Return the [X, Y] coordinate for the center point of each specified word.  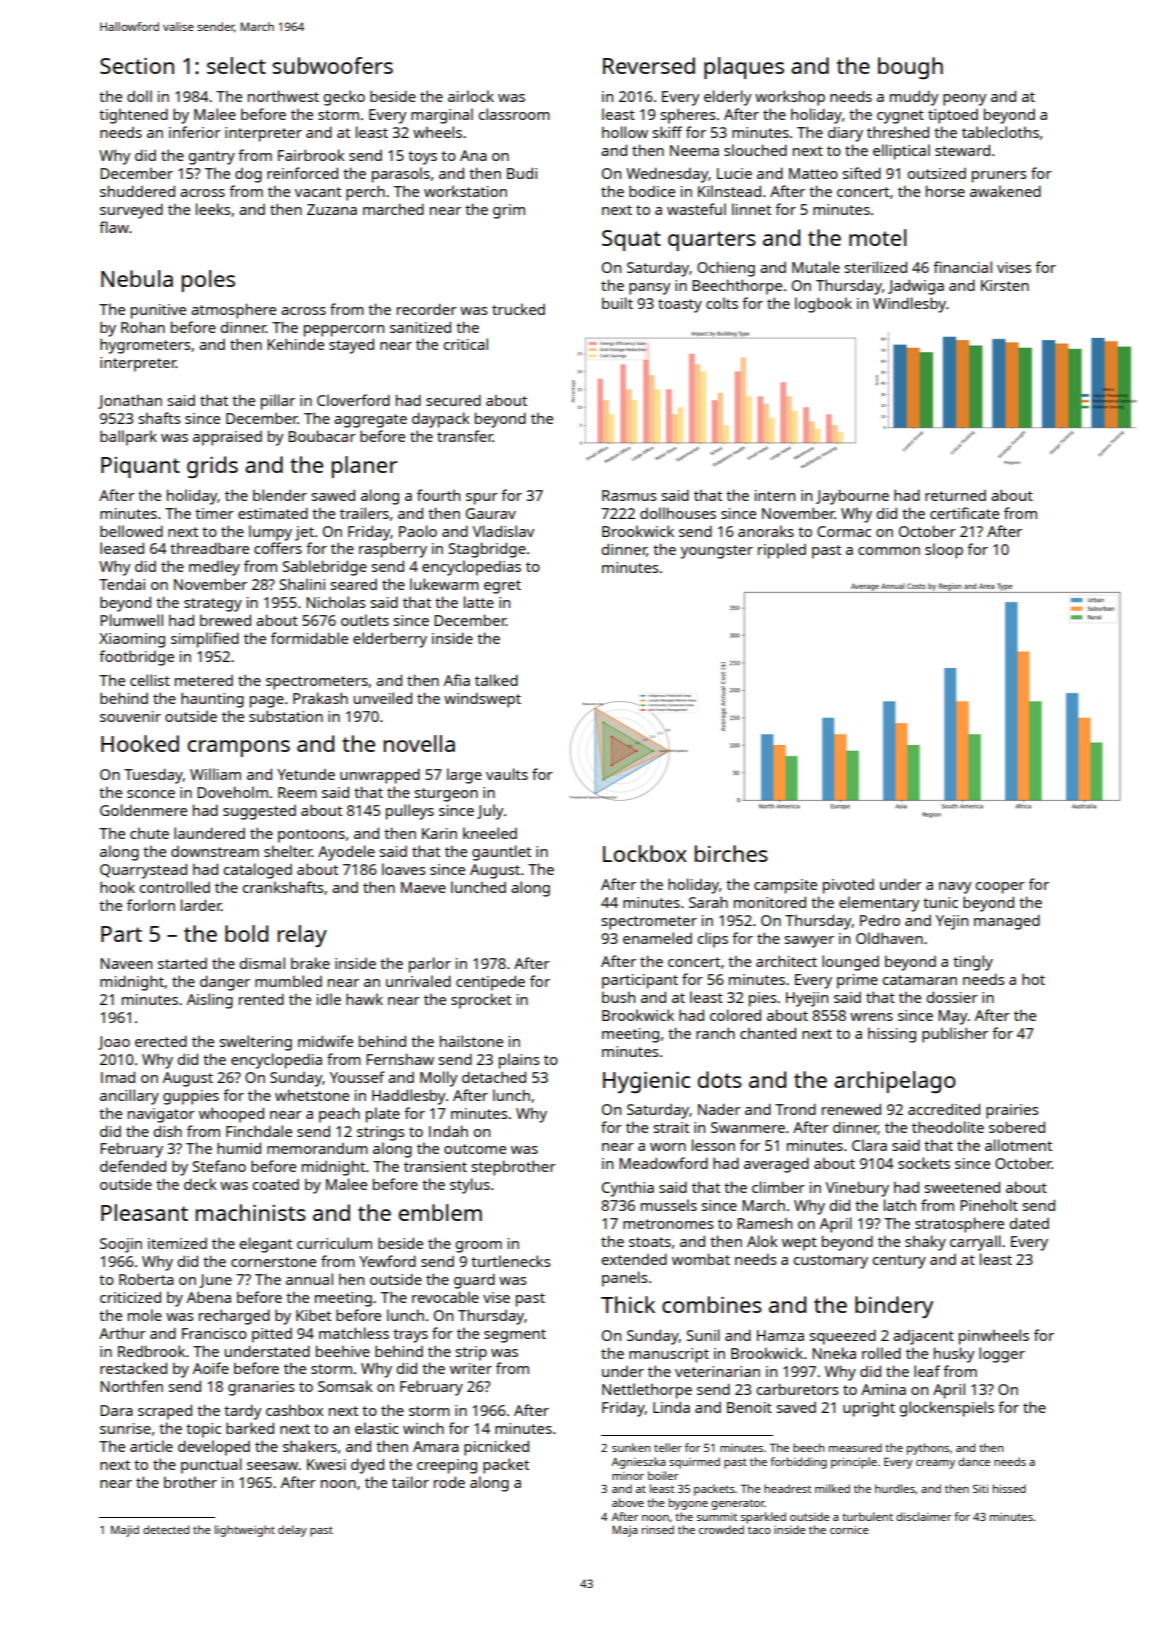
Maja [625, 1531]
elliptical [901, 152]
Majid [125, 1531]
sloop [944, 551]
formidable [309, 638]
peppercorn [344, 331]
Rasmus [629, 495]
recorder [427, 309]
